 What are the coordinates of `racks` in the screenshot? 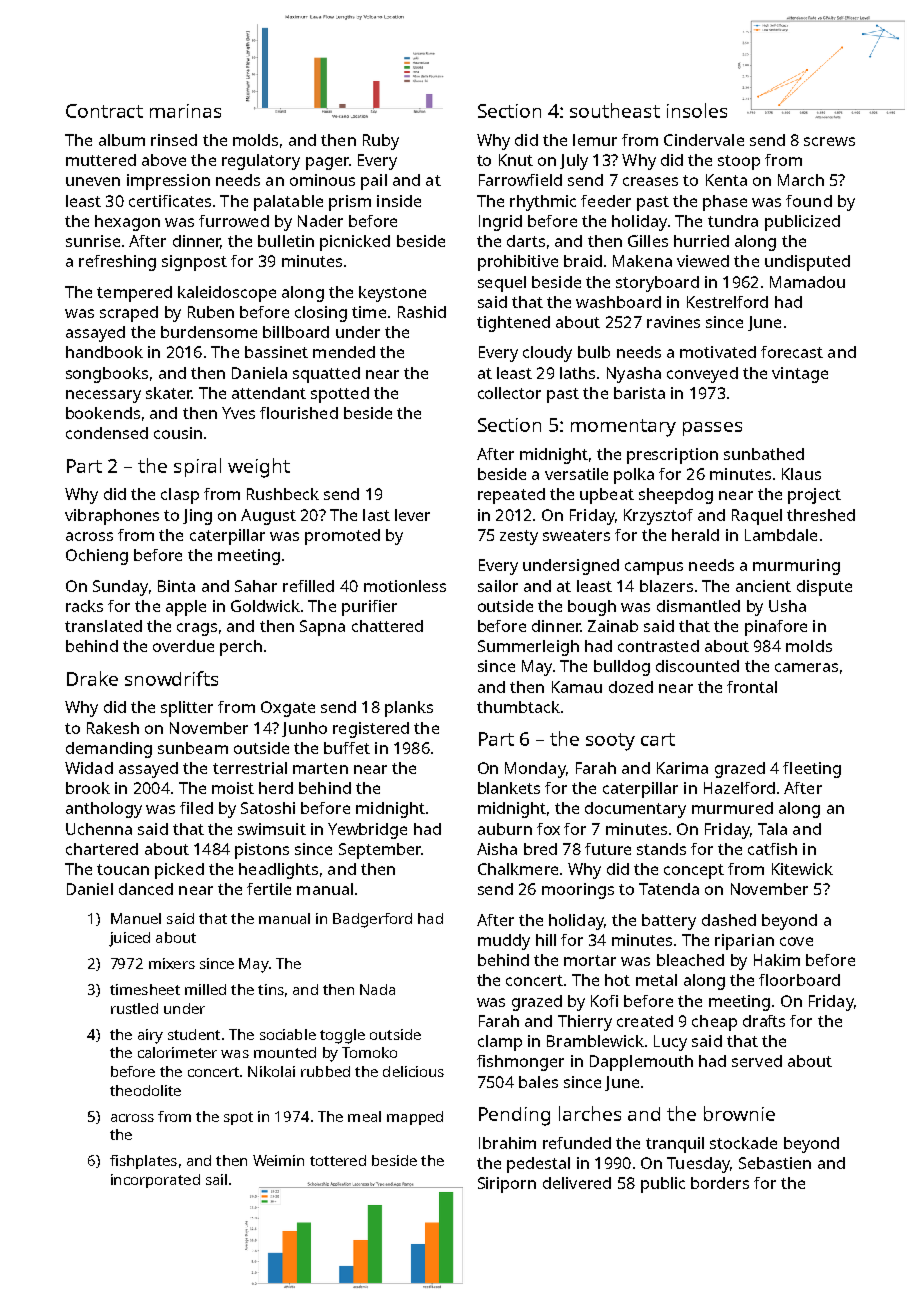 It's located at (84, 606).
